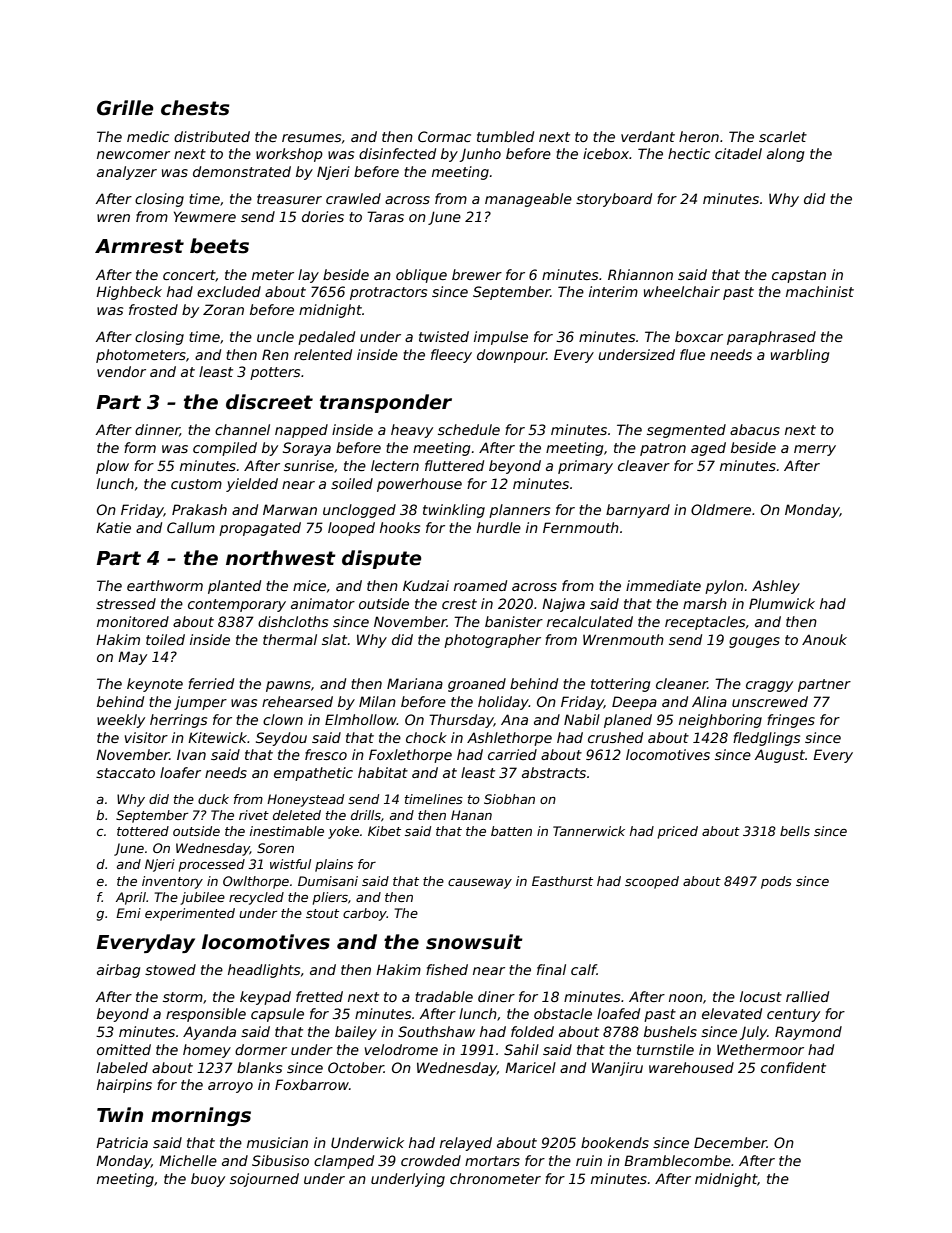  What do you see at coordinates (242, 429) in the document?
I see `channel` at bounding box center [242, 429].
